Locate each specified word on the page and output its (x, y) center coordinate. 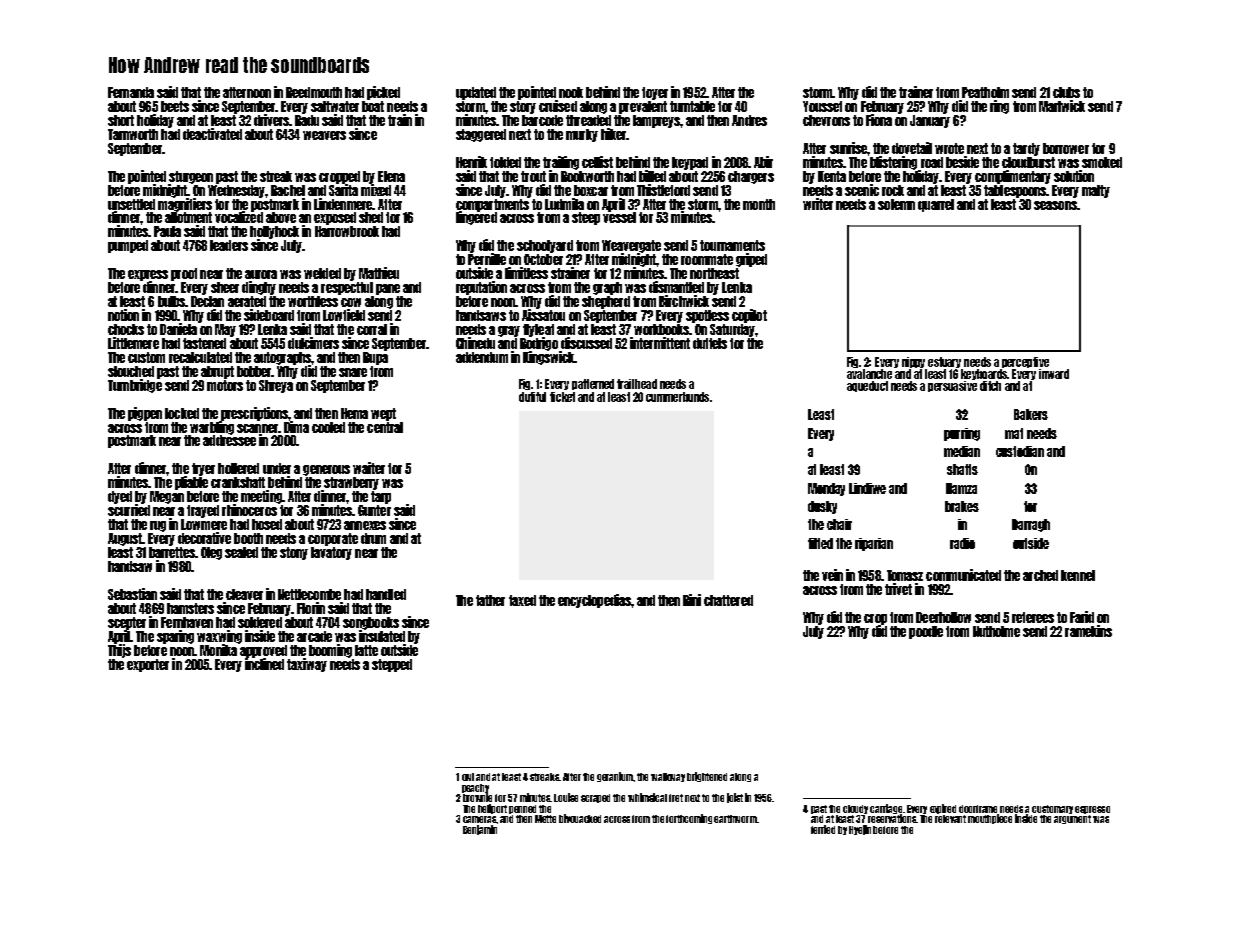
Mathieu (379, 273)
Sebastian (132, 594)
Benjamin (480, 830)
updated (476, 93)
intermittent (660, 343)
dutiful (532, 397)
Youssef (822, 106)
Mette (545, 819)
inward (1054, 374)
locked (182, 413)
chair (839, 524)
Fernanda (131, 92)
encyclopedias (594, 601)
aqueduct (867, 386)
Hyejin (860, 830)
